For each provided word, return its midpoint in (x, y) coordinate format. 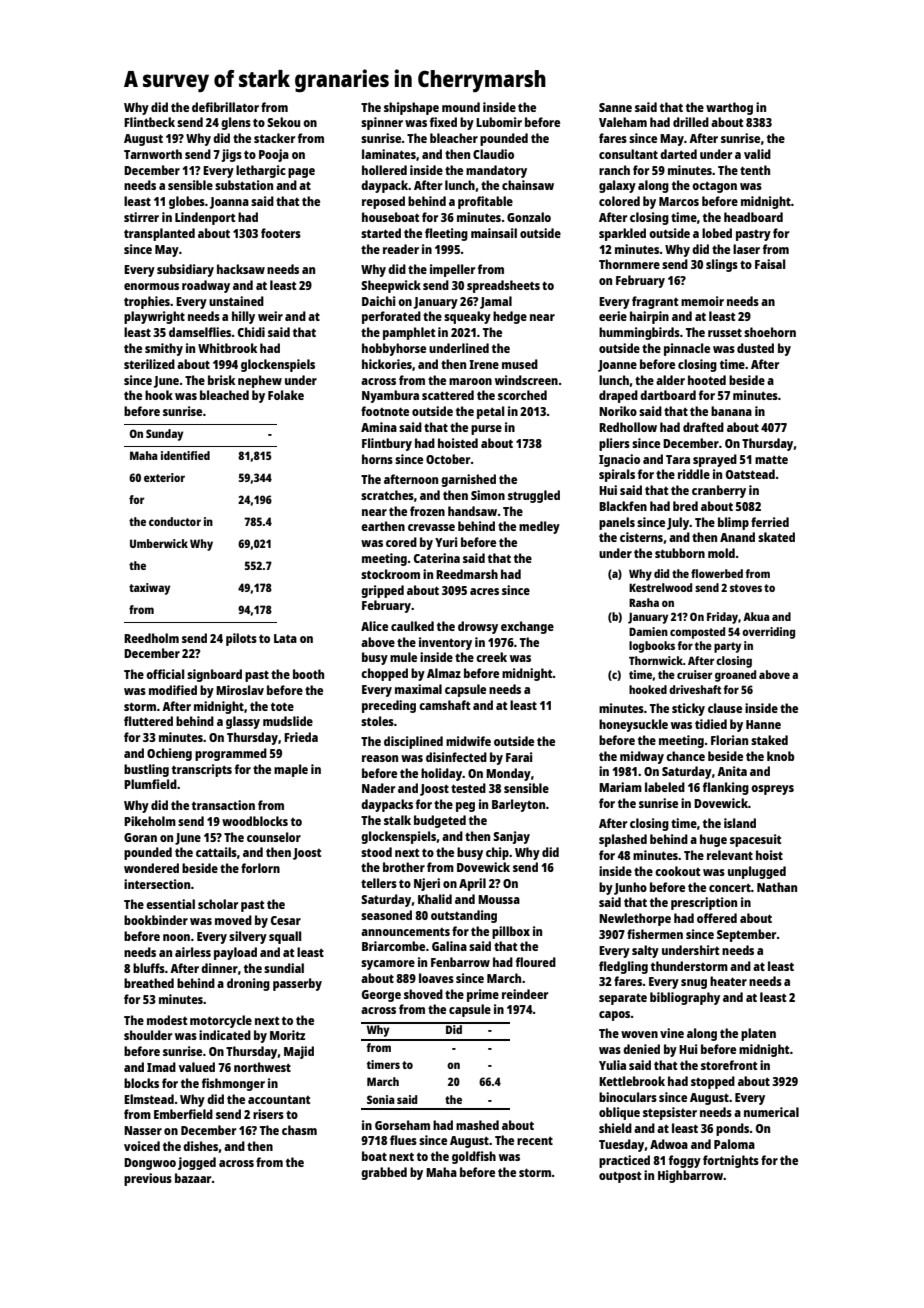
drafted (703, 427)
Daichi (379, 301)
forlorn (260, 868)
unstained (236, 301)
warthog (729, 108)
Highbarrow (691, 1176)
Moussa (499, 899)
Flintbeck (149, 122)
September (746, 935)
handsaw (472, 511)
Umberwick (159, 543)
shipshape (411, 108)
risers (268, 1114)
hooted (707, 380)
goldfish (474, 1157)
